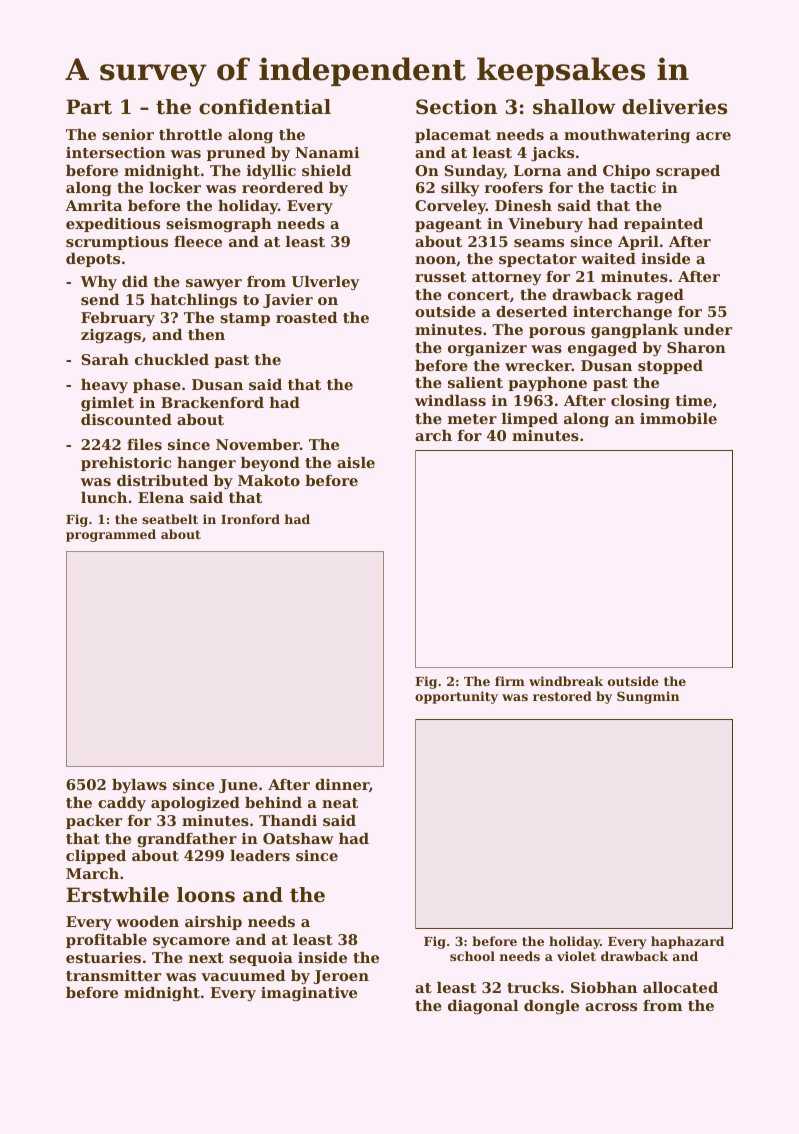  Describe the element at coordinates (265, 107) in the screenshot. I see `confidential` at that location.
